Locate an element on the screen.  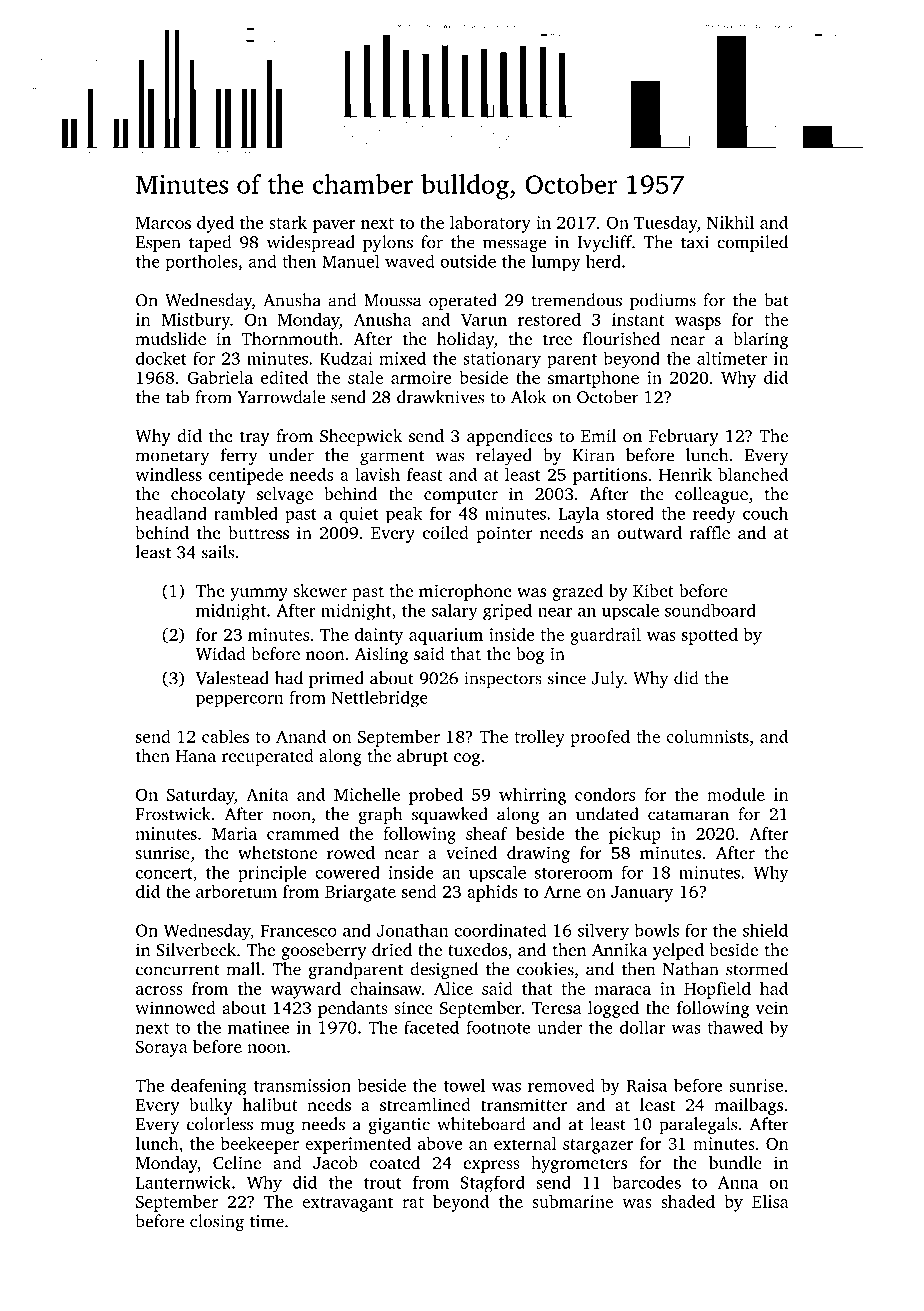
holiday is located at coordinates (465, 340).
